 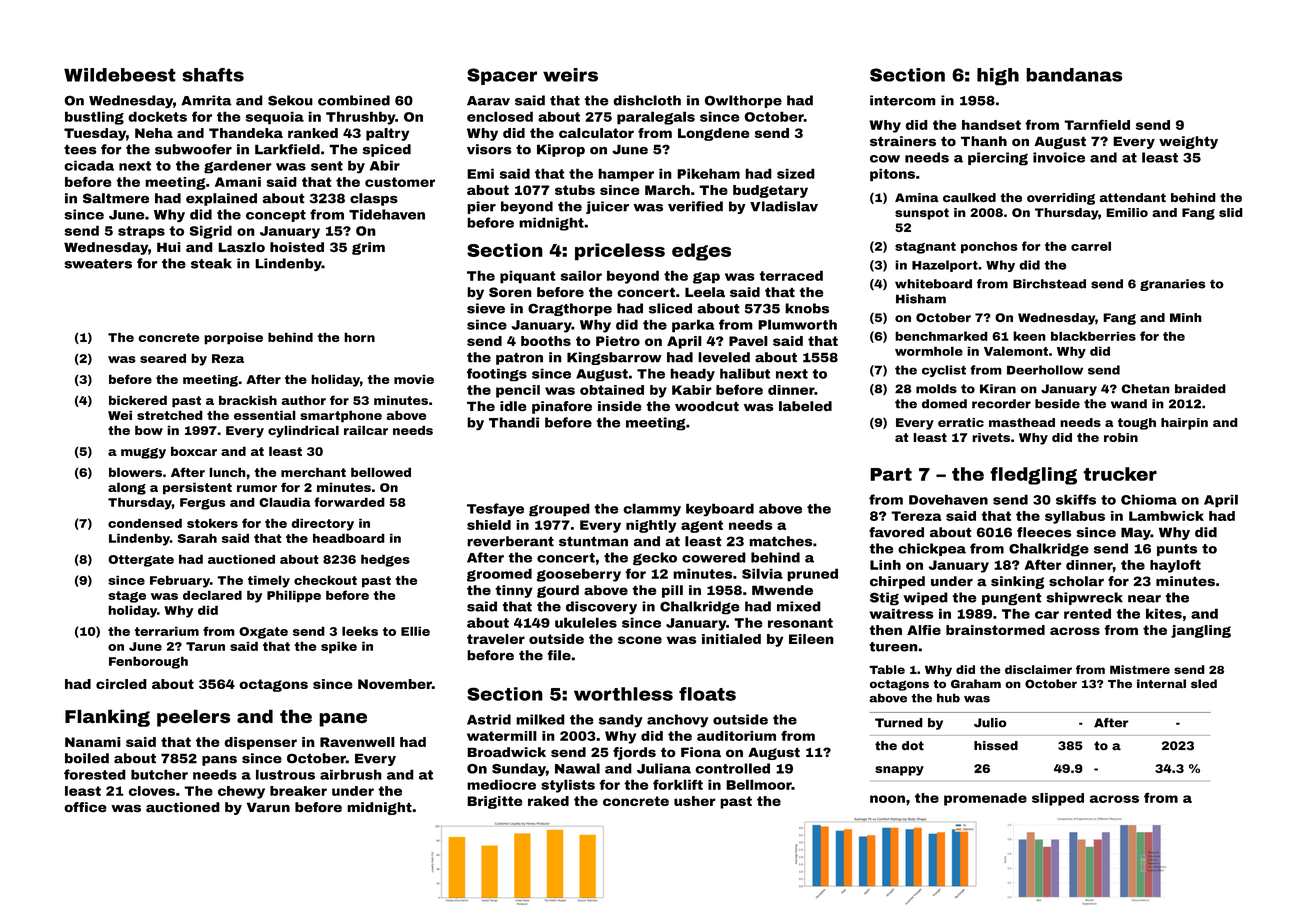 What do you see at coordinates (652, 510) in the screenshot?
I see `clammy` at bounding box center [652, 510].
